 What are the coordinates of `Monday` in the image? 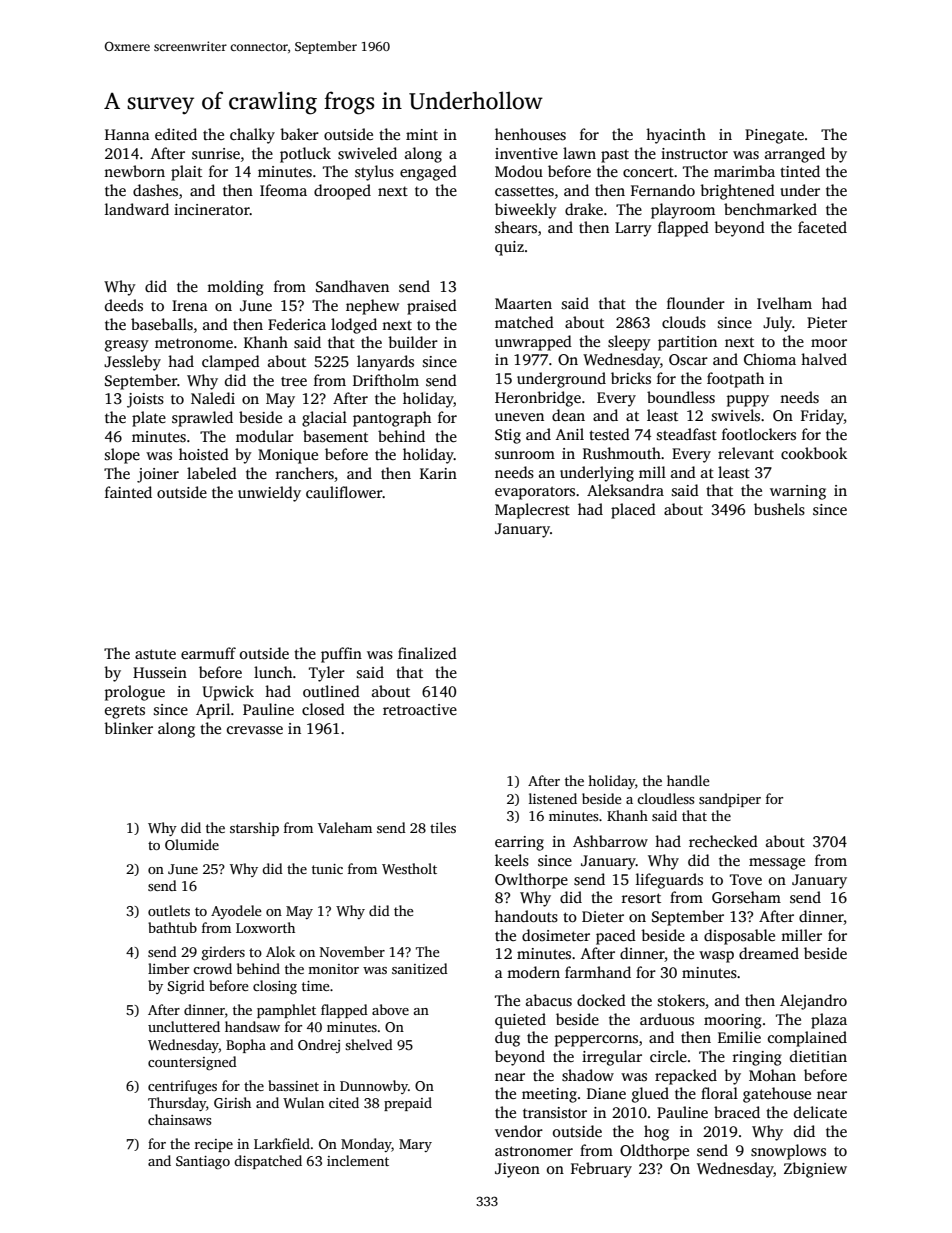 It's located at (366, 1145).
